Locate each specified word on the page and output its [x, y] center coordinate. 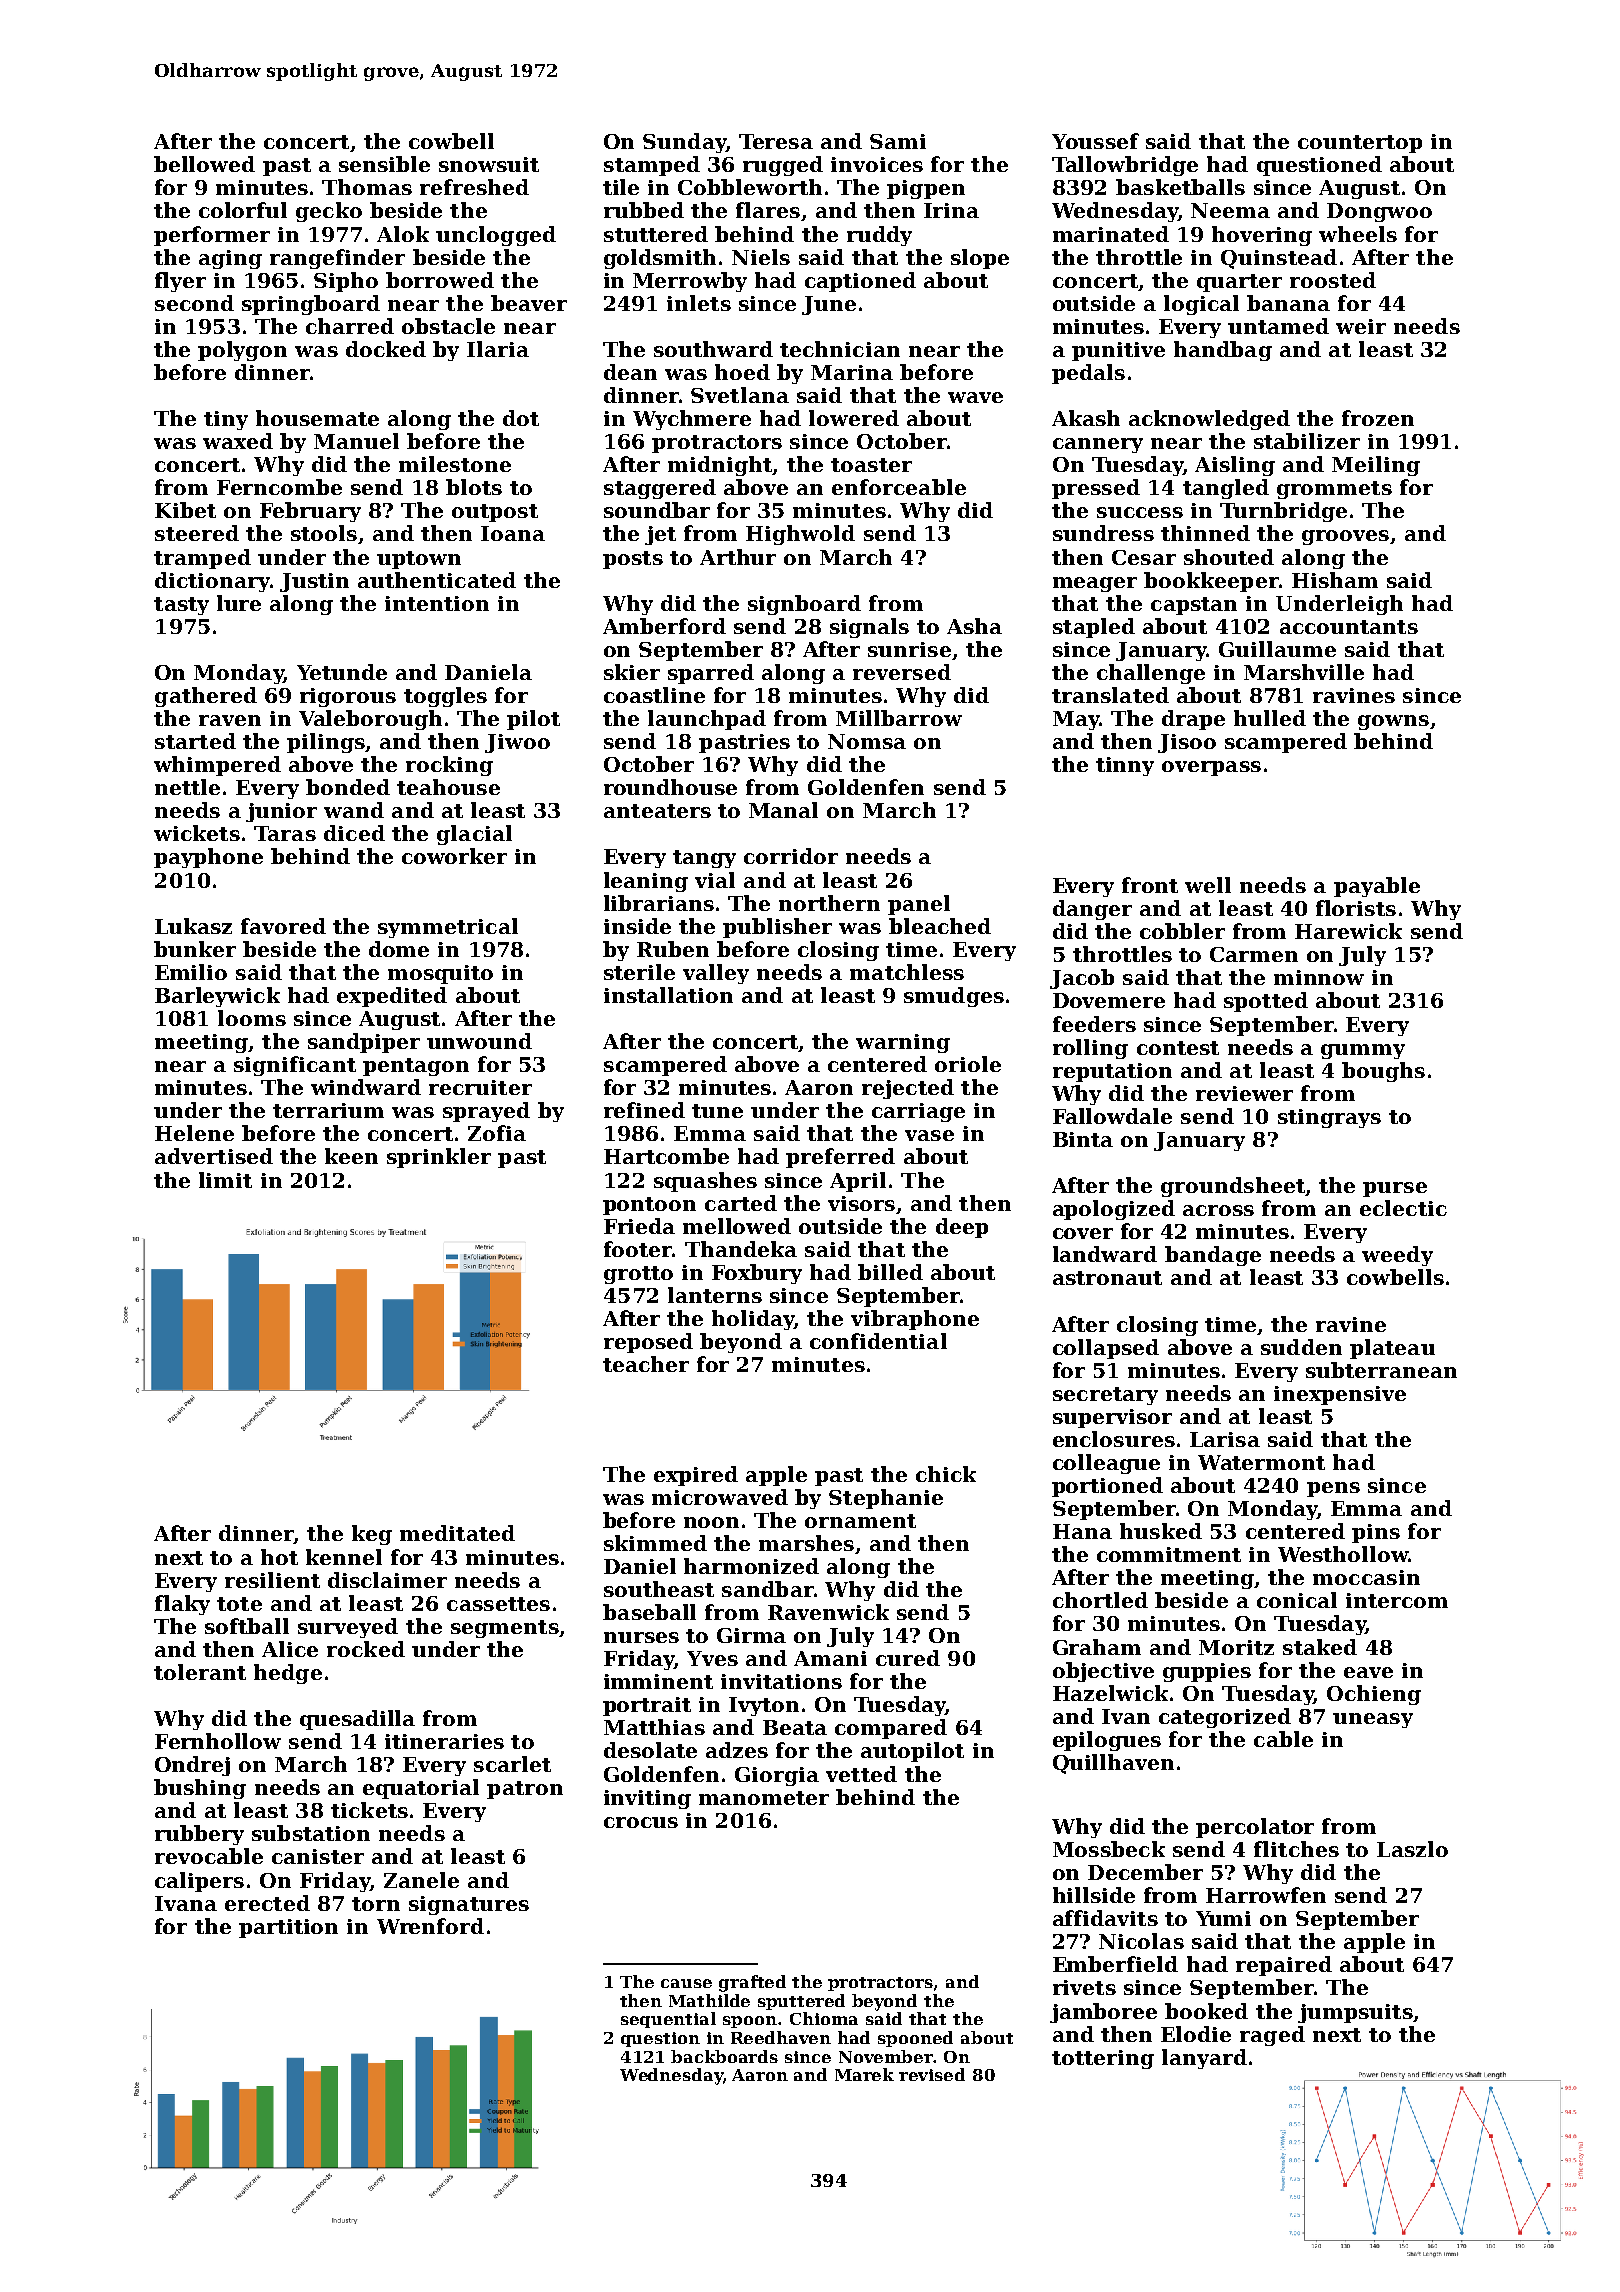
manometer [764, 1798]
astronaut [1107, 1278]
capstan [1194, 606]
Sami [898, 141]
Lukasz [193, 926]
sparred [711, 674]
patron [525, 1790]
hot [279, 1557]
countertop [1360, 144]
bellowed [204, 164]
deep [962, 1228]
